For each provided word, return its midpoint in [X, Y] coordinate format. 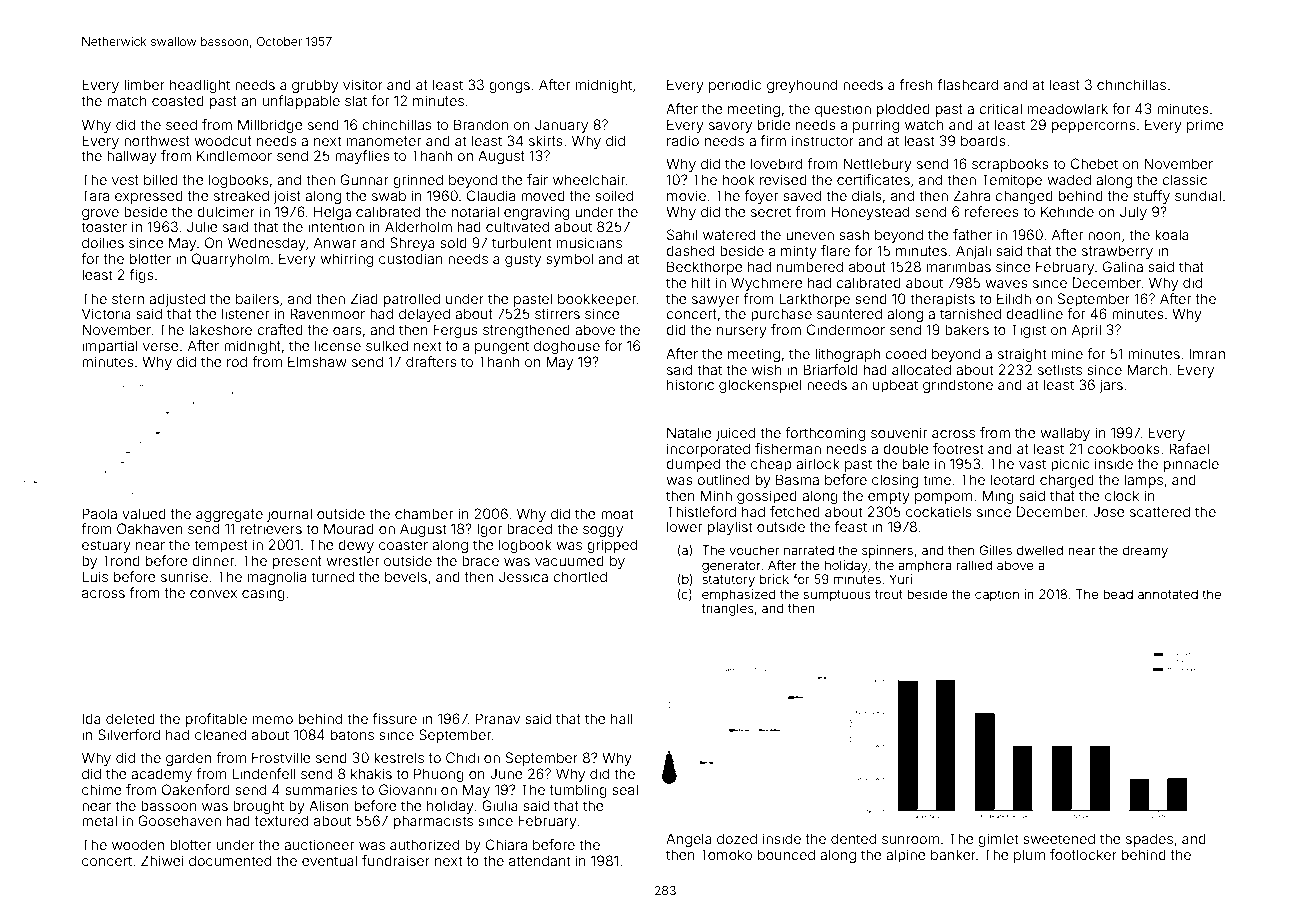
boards [983, 140]
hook [739, 179]
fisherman [788, 448]
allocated [921, 369]
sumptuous [837, 596]
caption [997, 595]
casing [263, 594]
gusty [523, 260]
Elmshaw [317, 361]
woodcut [223, 140]
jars [1111, 386]
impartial [109, 347]
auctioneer [319, 844]
